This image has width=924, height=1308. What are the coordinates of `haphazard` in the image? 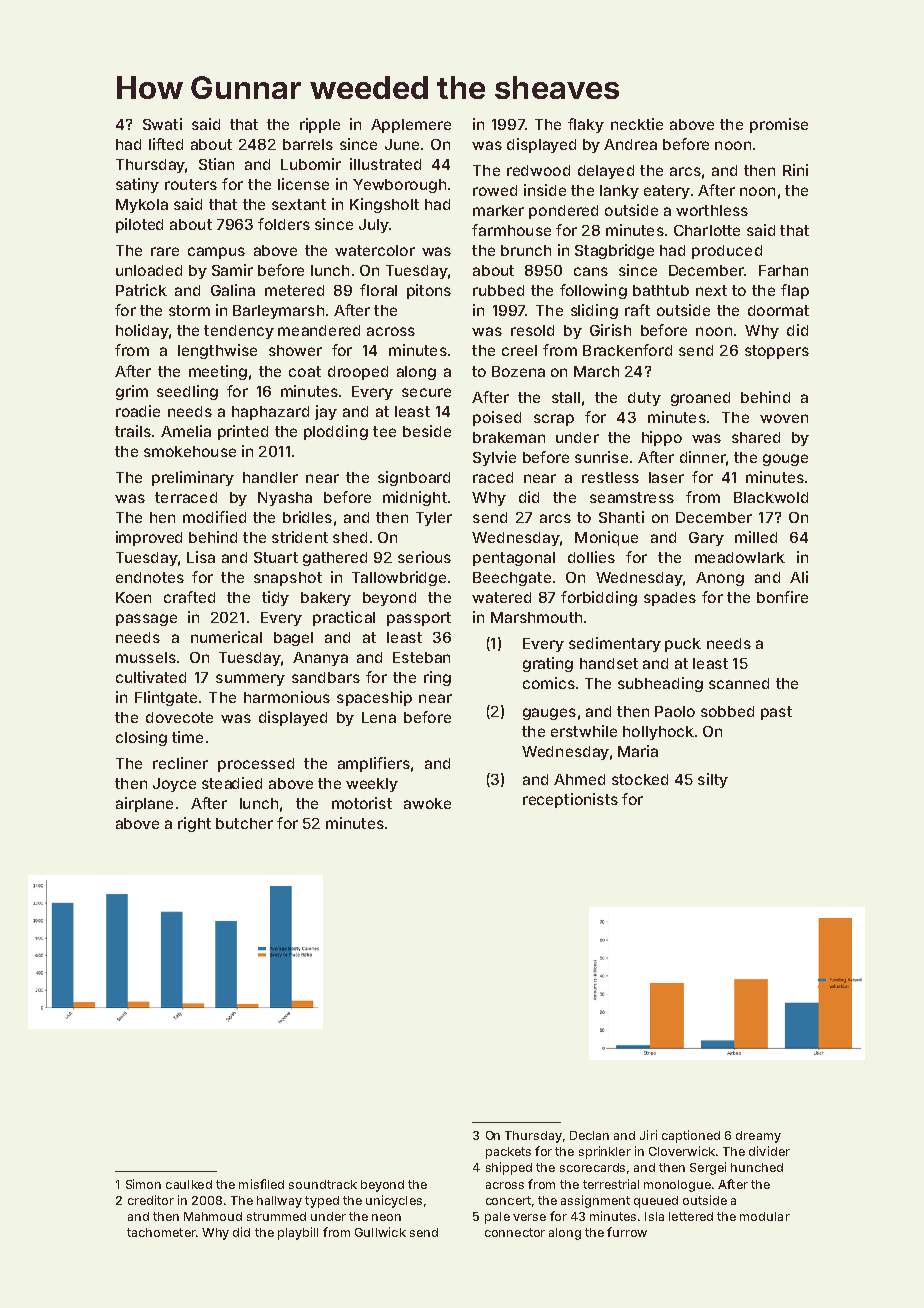 It's located at (270, 413).
